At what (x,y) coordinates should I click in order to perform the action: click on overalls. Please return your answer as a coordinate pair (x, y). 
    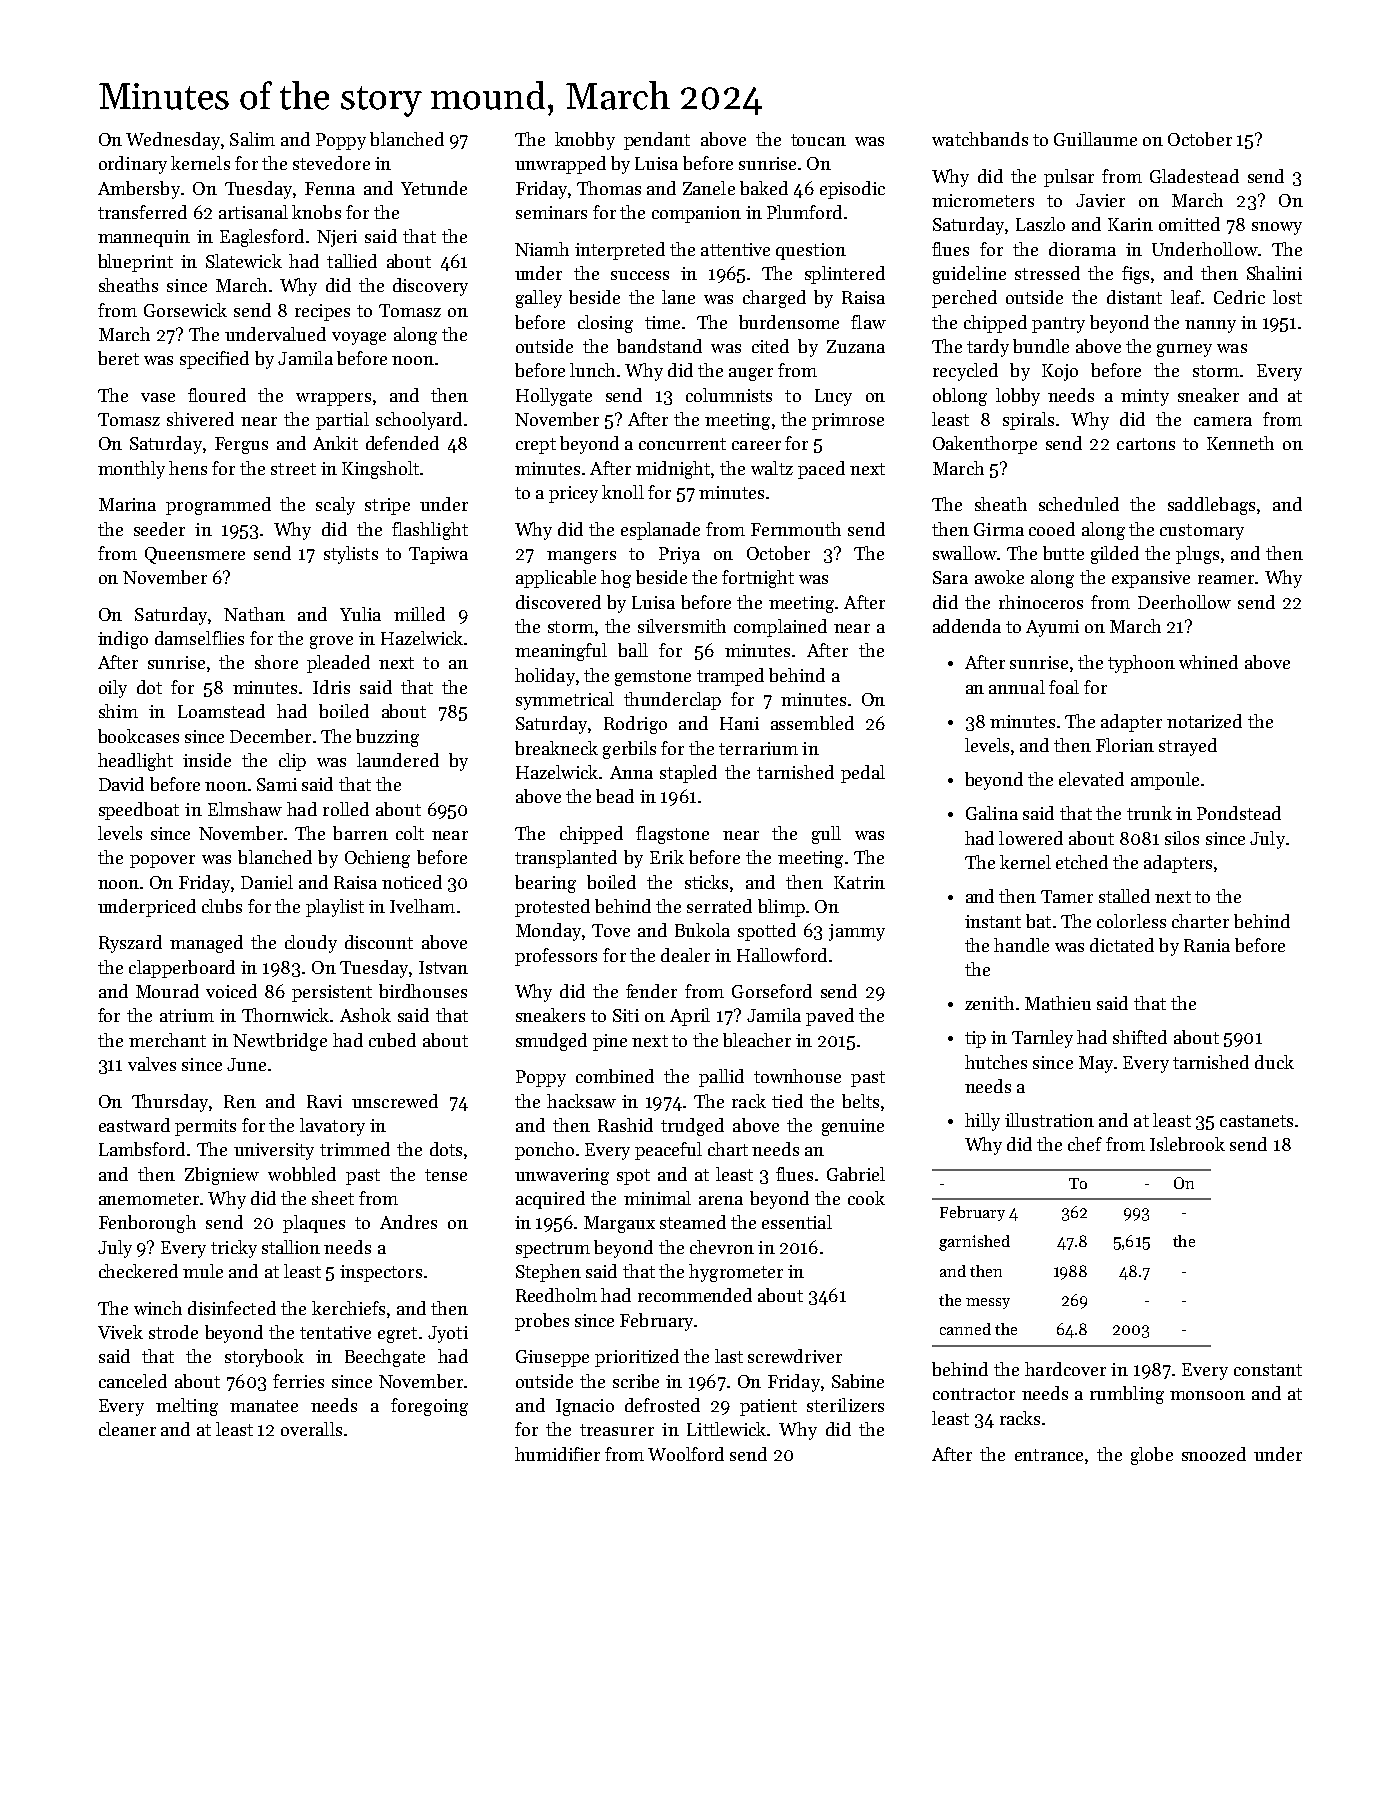
    Looking at the image, I should click on (311, 1429).
